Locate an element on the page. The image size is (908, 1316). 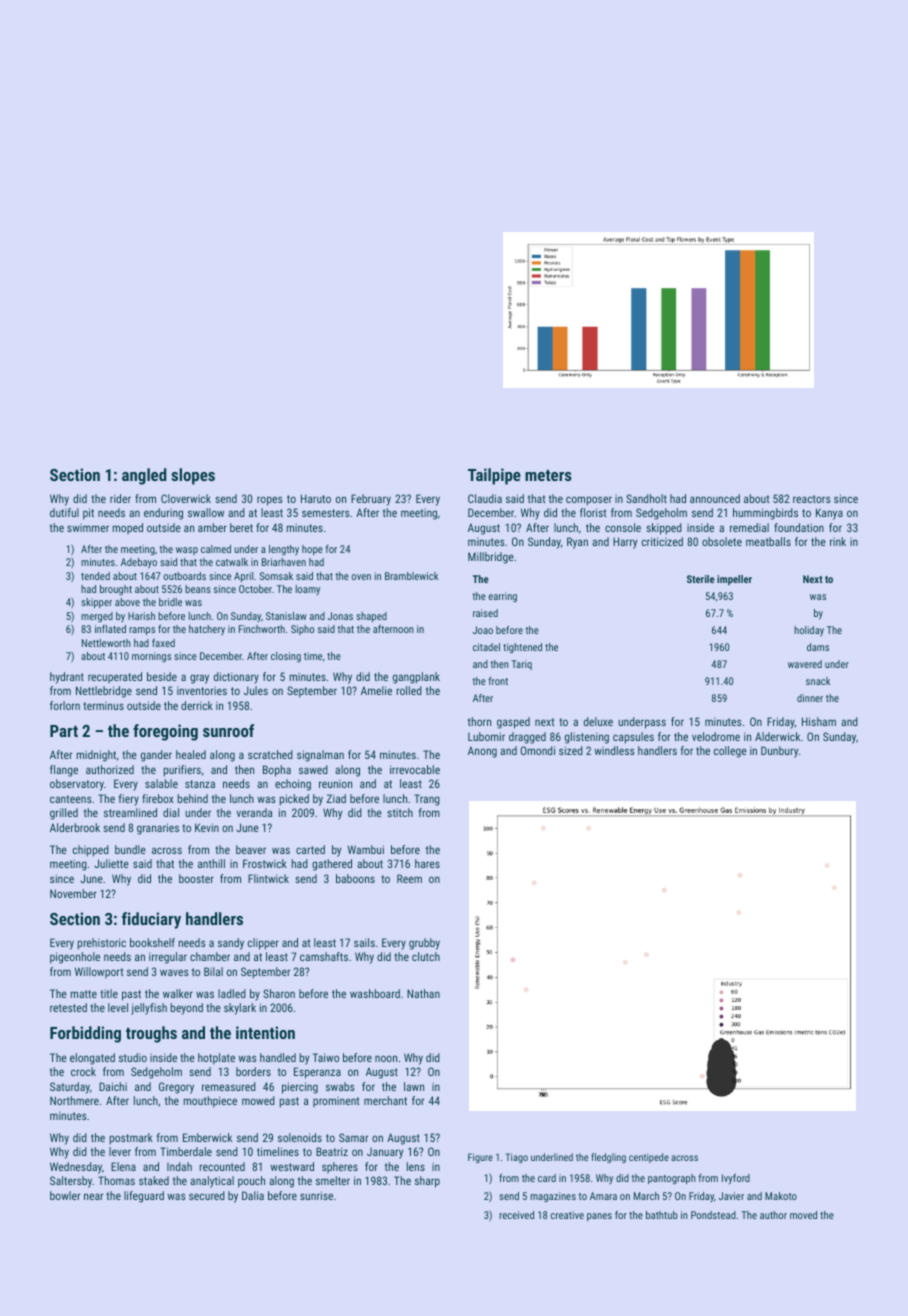
Alderwick is located at coordinates (777, 736).
